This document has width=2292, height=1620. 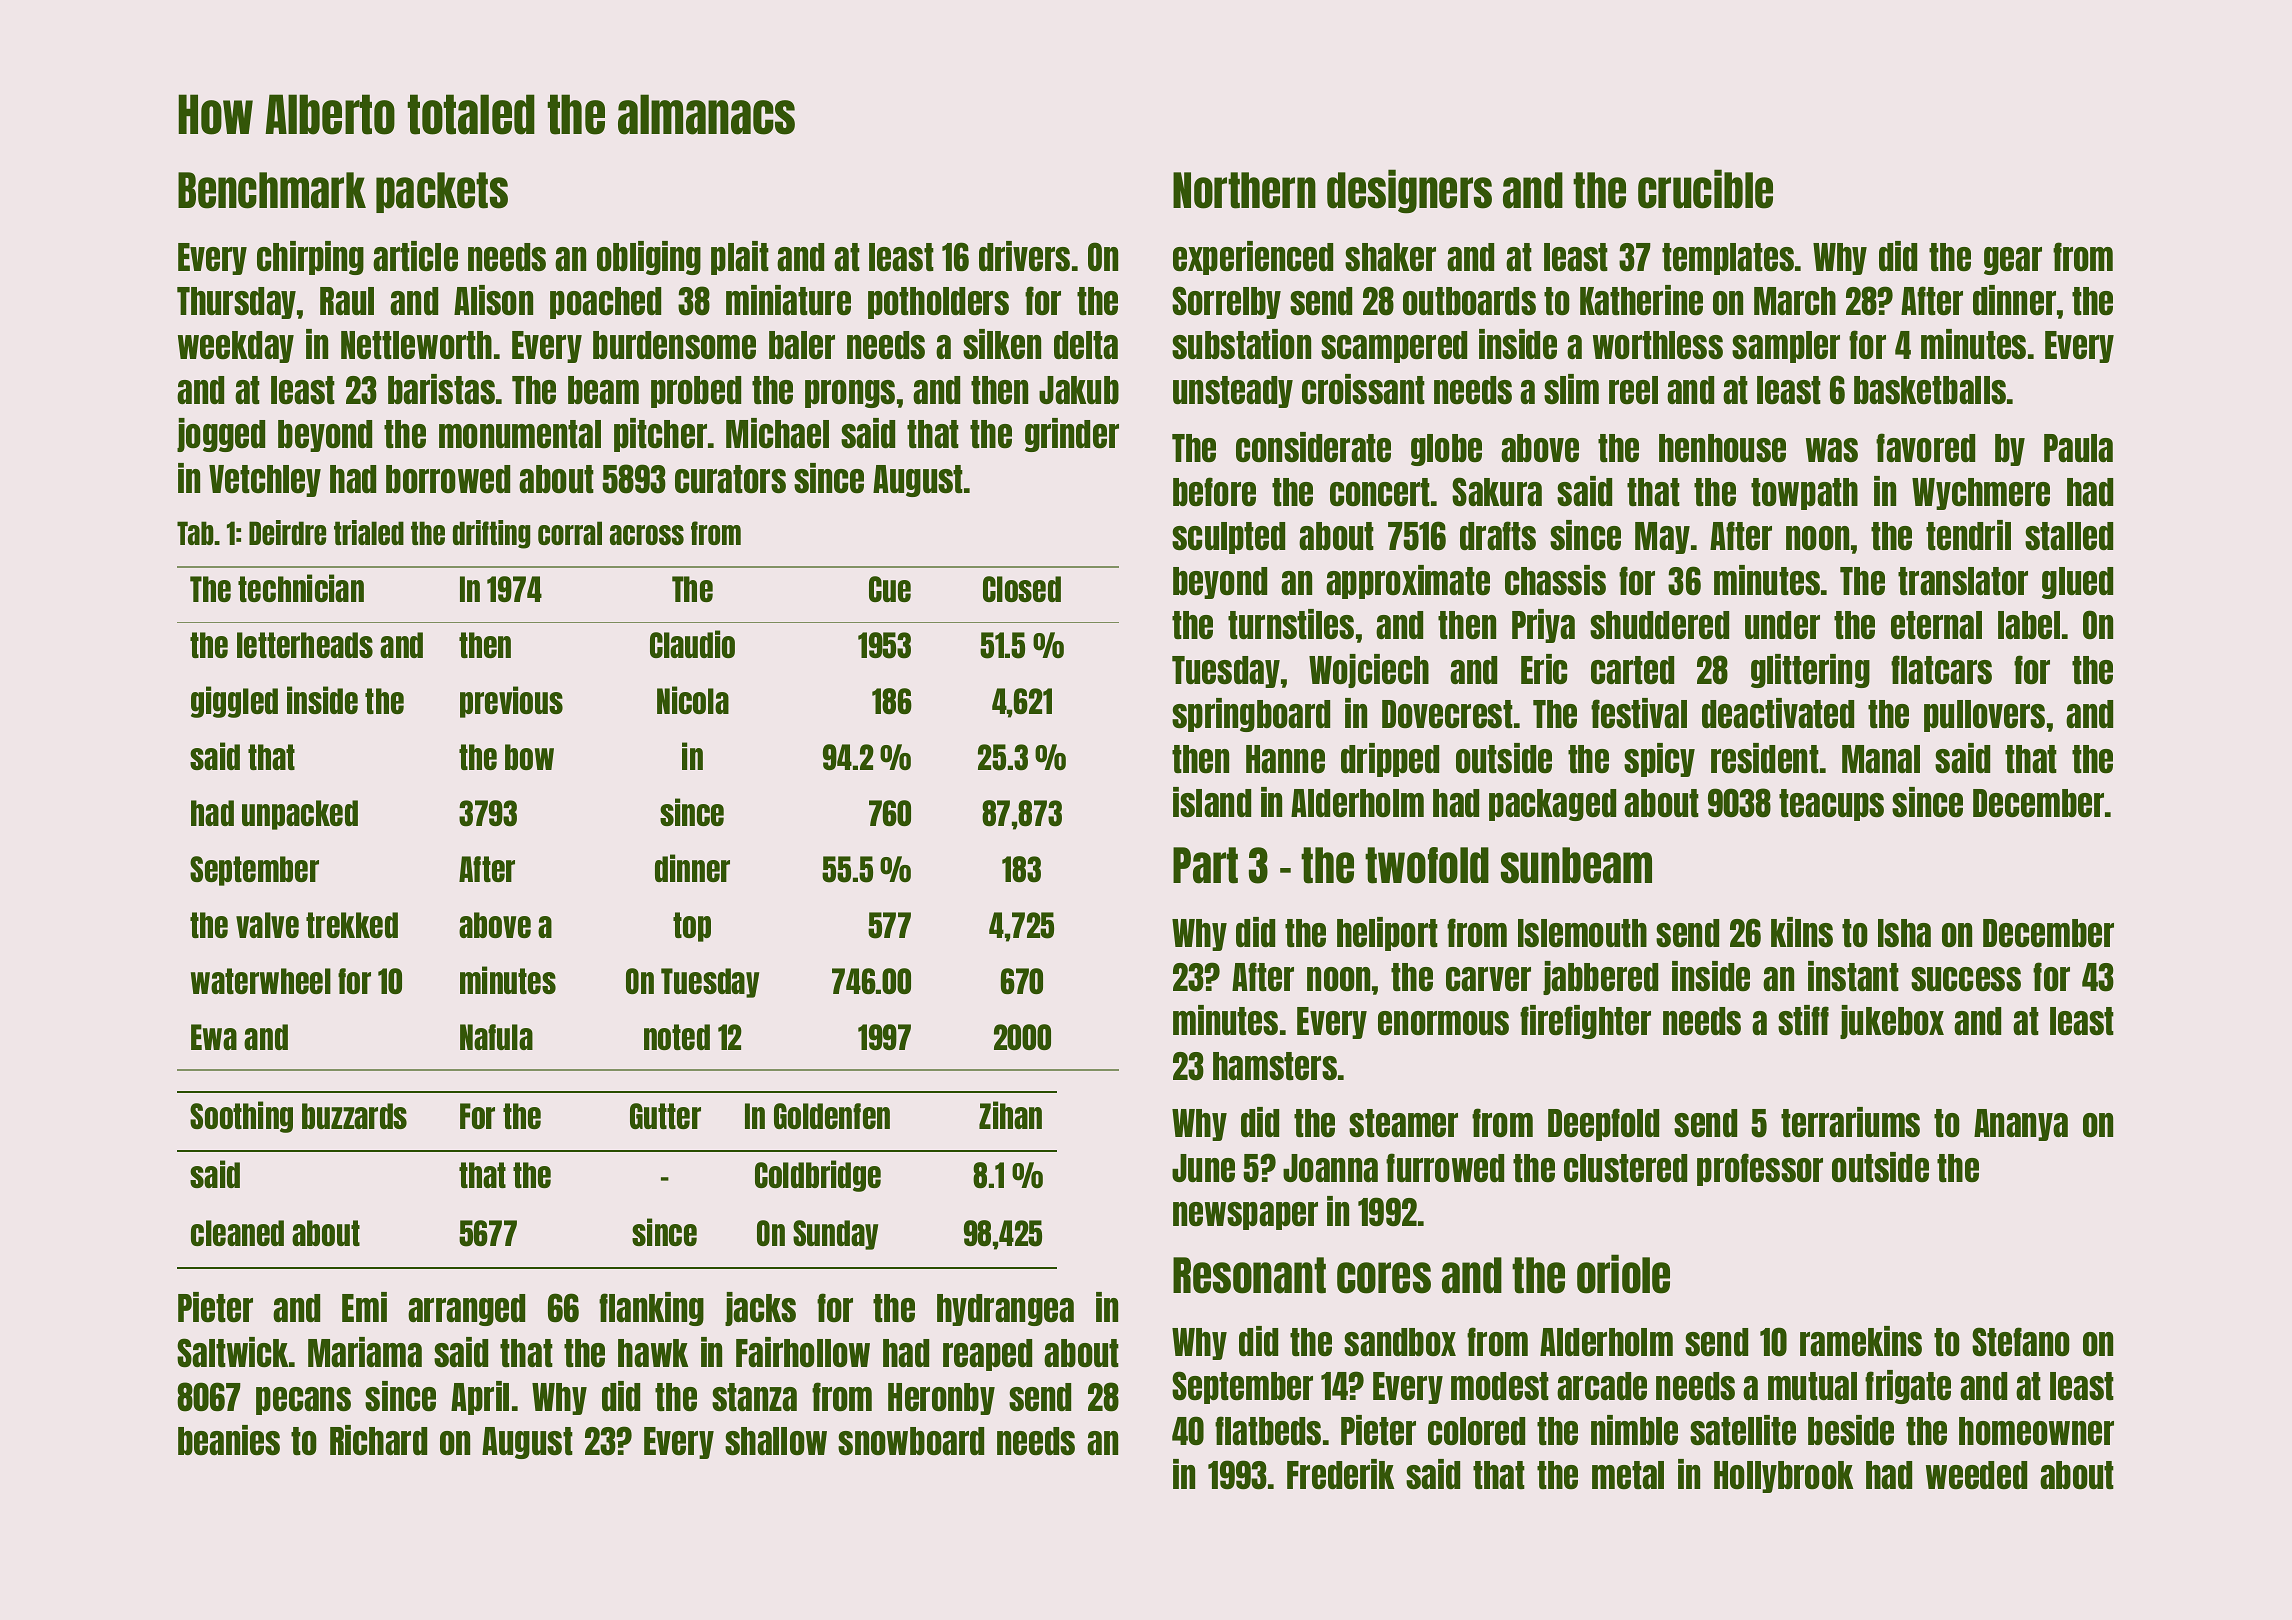 What do you see at coordinates (1005, 1310) in the document?
I see `hydrangea` at bounding box center [1005, 1310].
